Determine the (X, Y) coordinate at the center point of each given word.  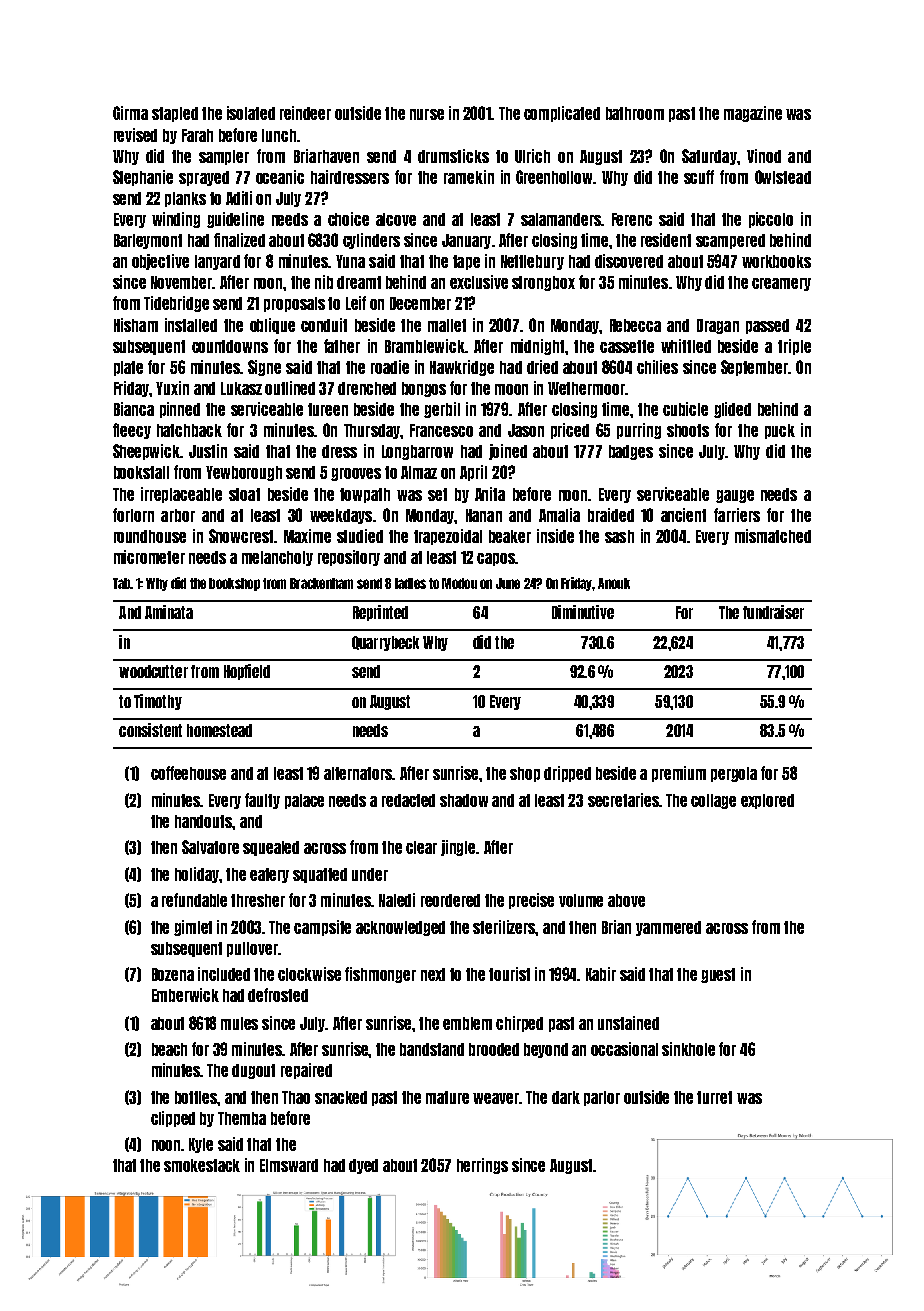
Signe (264, 368)
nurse (427, 114)
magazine (753, 114)
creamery (781, 284)
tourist (509, 974)
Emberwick (185, 995)
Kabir (601, 974)
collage (713, 801)
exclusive (479, 282)
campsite (322, 928)
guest (718, 975)
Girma (130, 113)
